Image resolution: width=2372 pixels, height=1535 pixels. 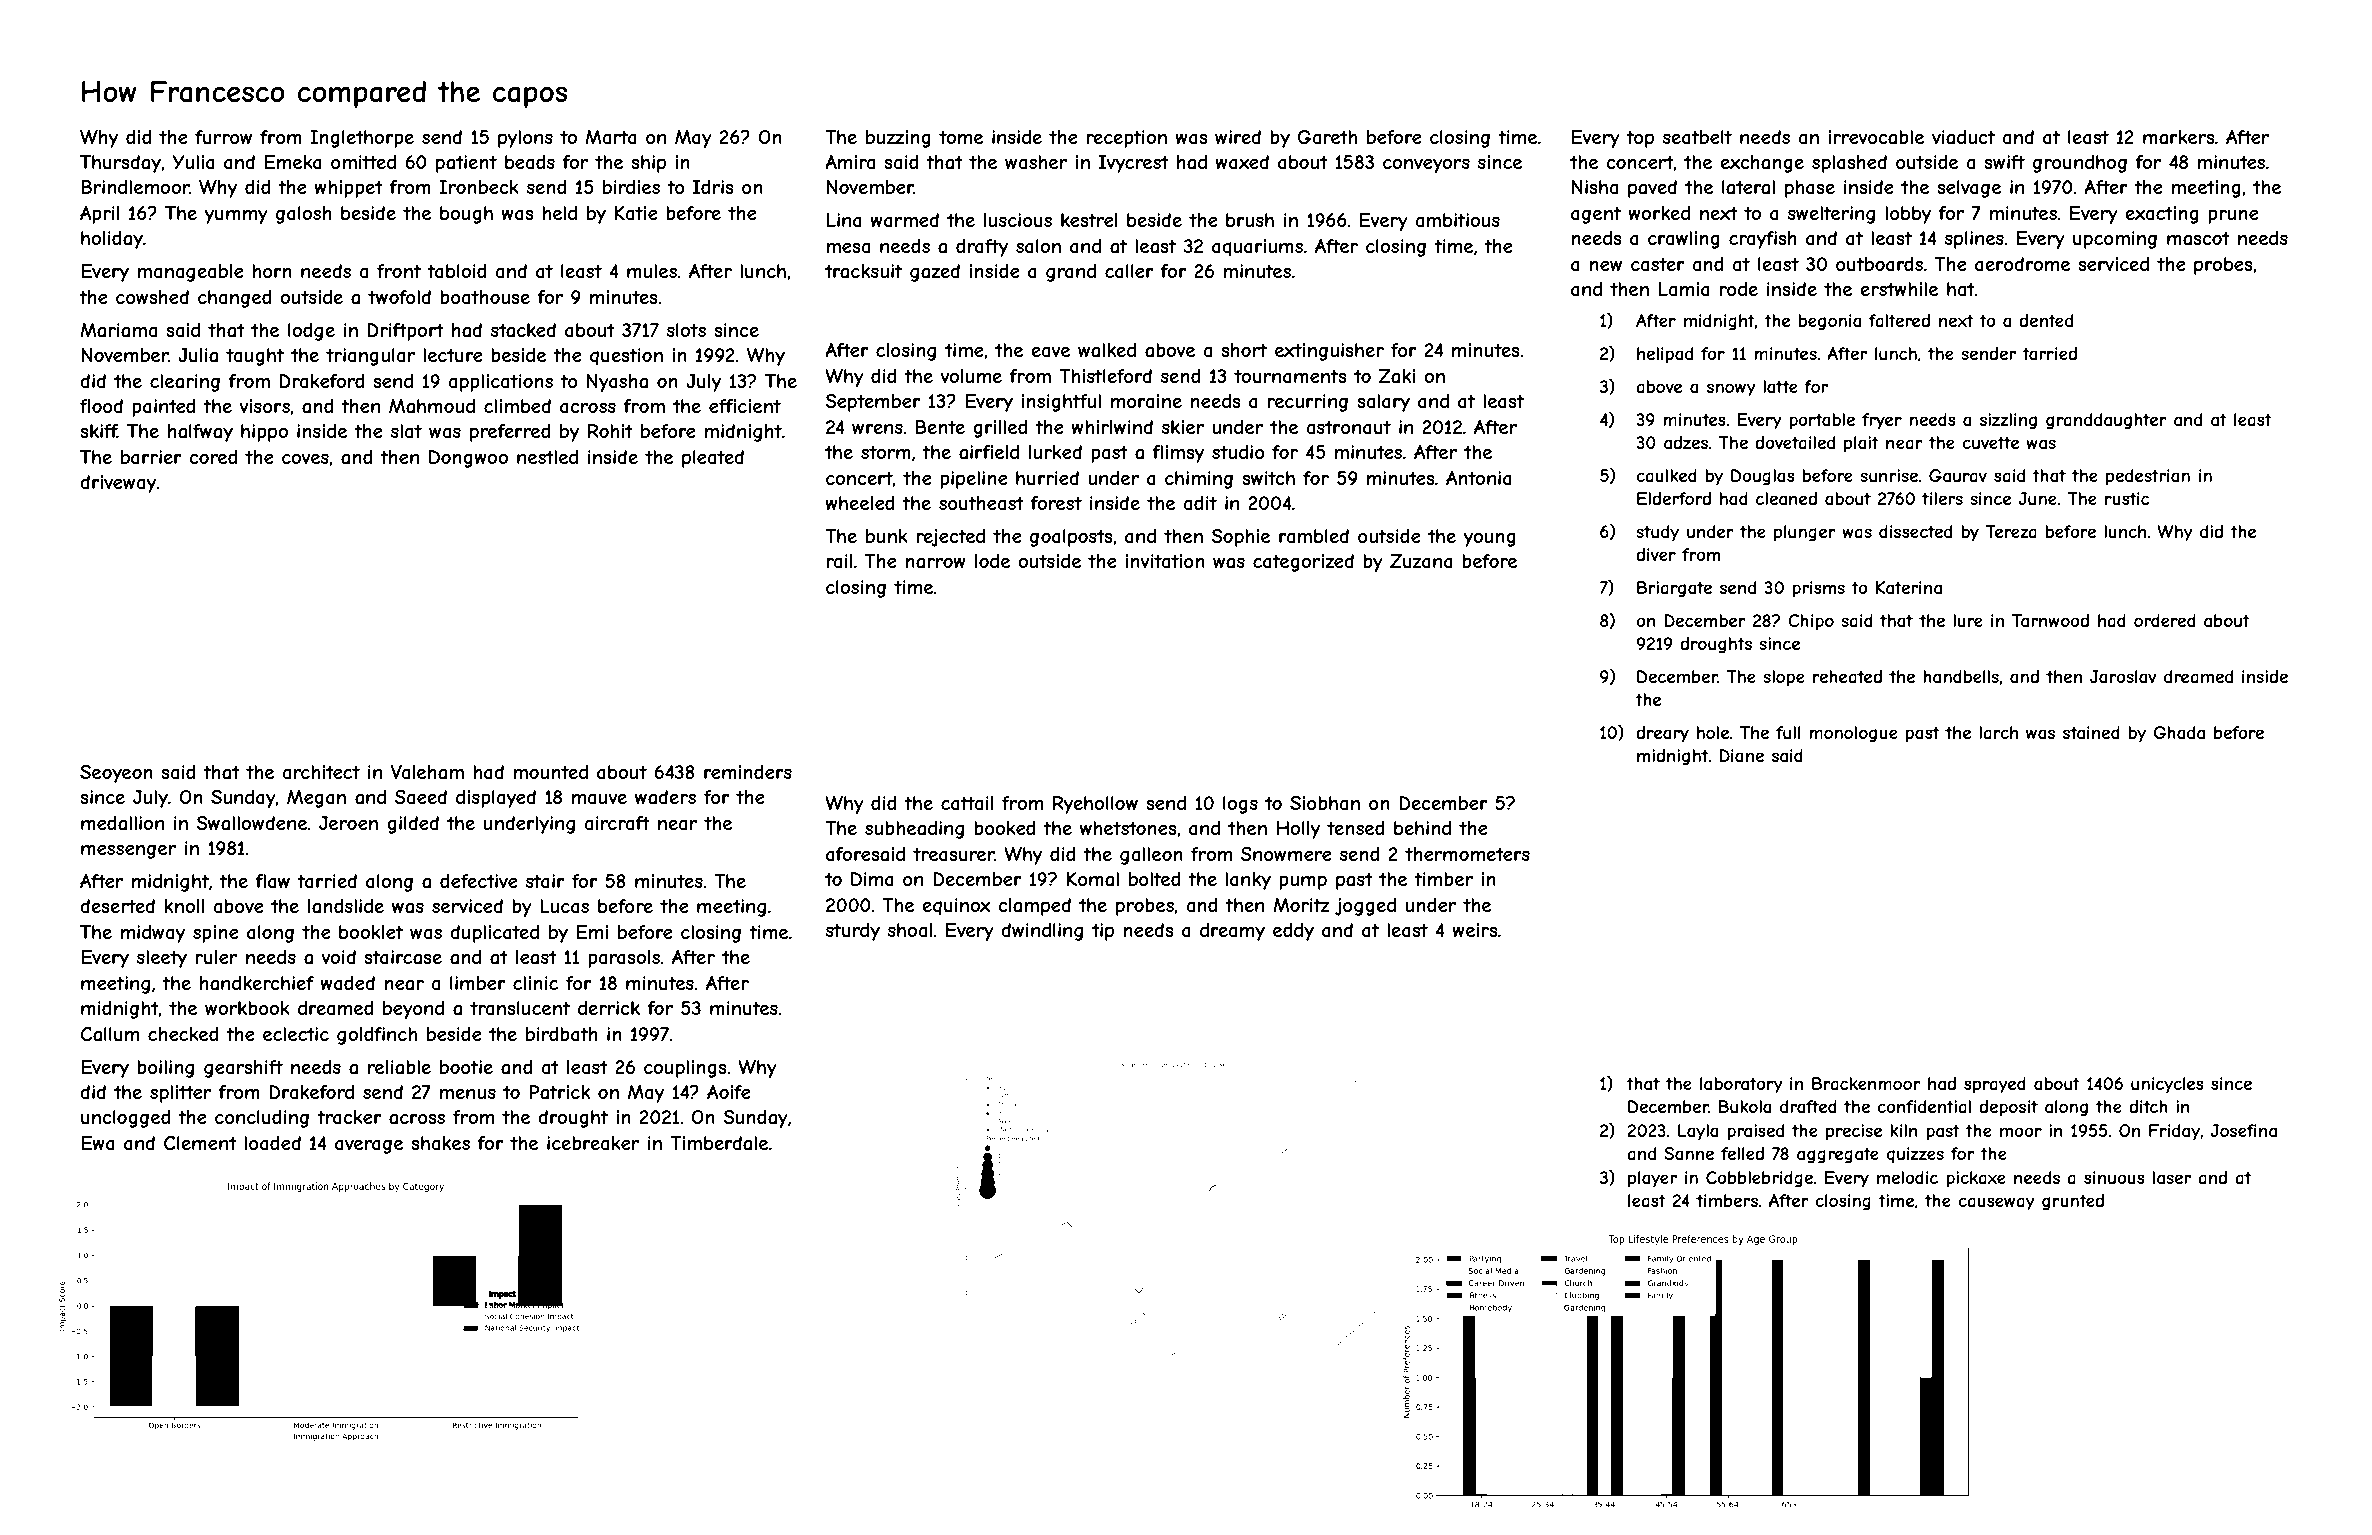 What do you see at coordinates (2179, 137) in the screenshot?
I see `markers` at bounding box center [2179, 137].
